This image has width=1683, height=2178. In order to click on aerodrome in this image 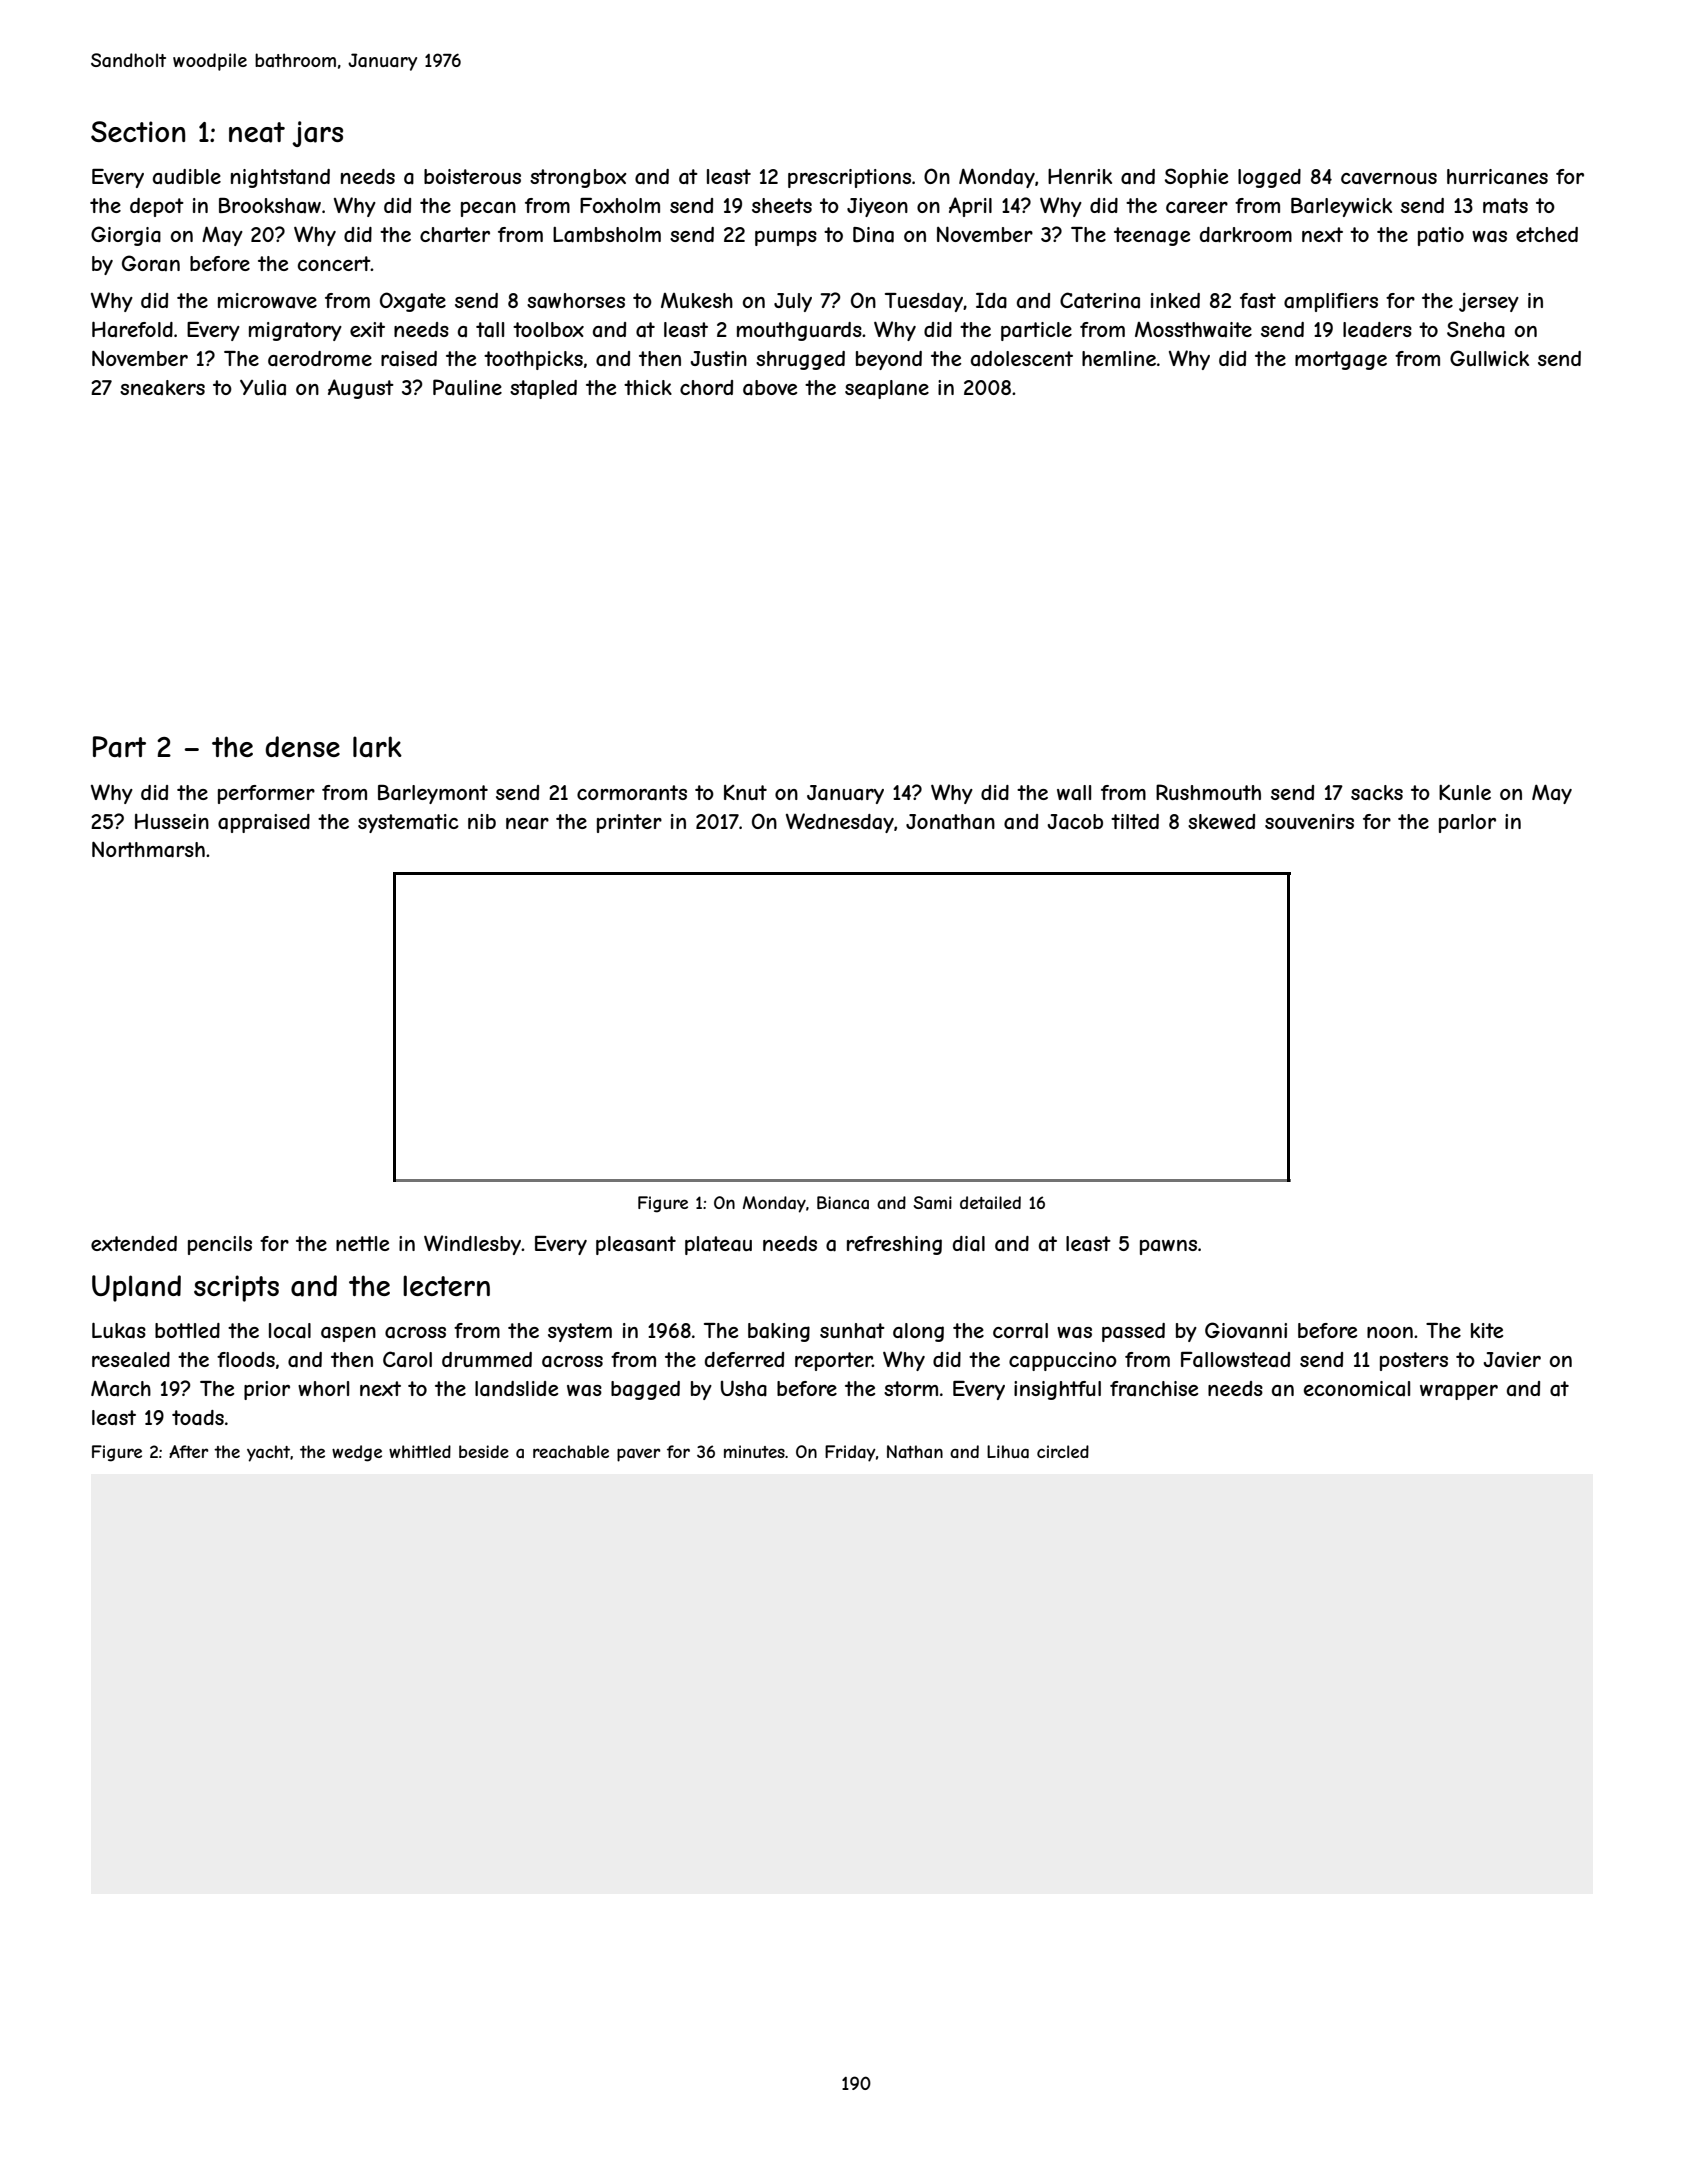, I will do `click(320, 359)`.
